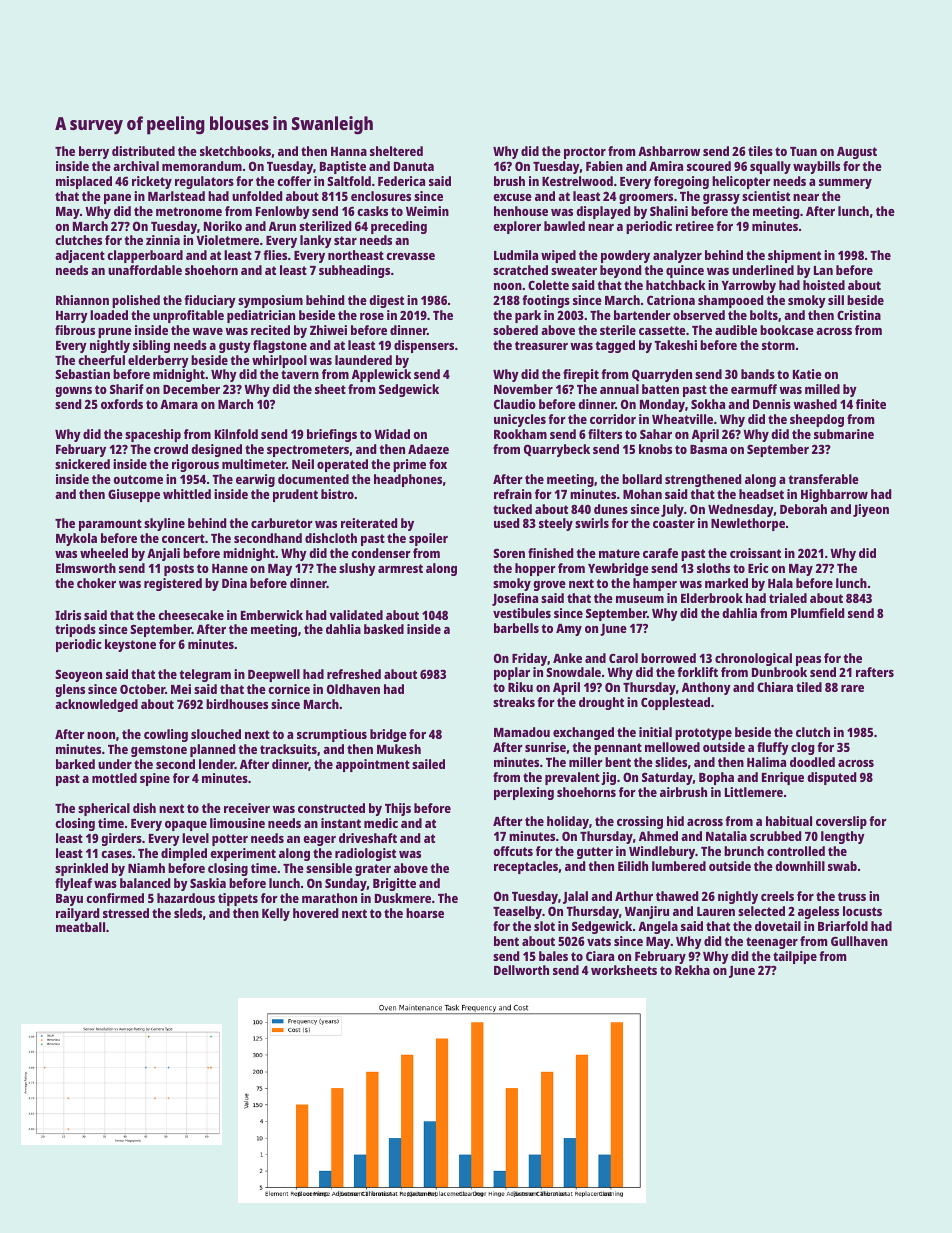 The image size is (952, 1233). Describe the element at coordinates (604, 166) in the screenshot. I see `Fabien` at that location.
